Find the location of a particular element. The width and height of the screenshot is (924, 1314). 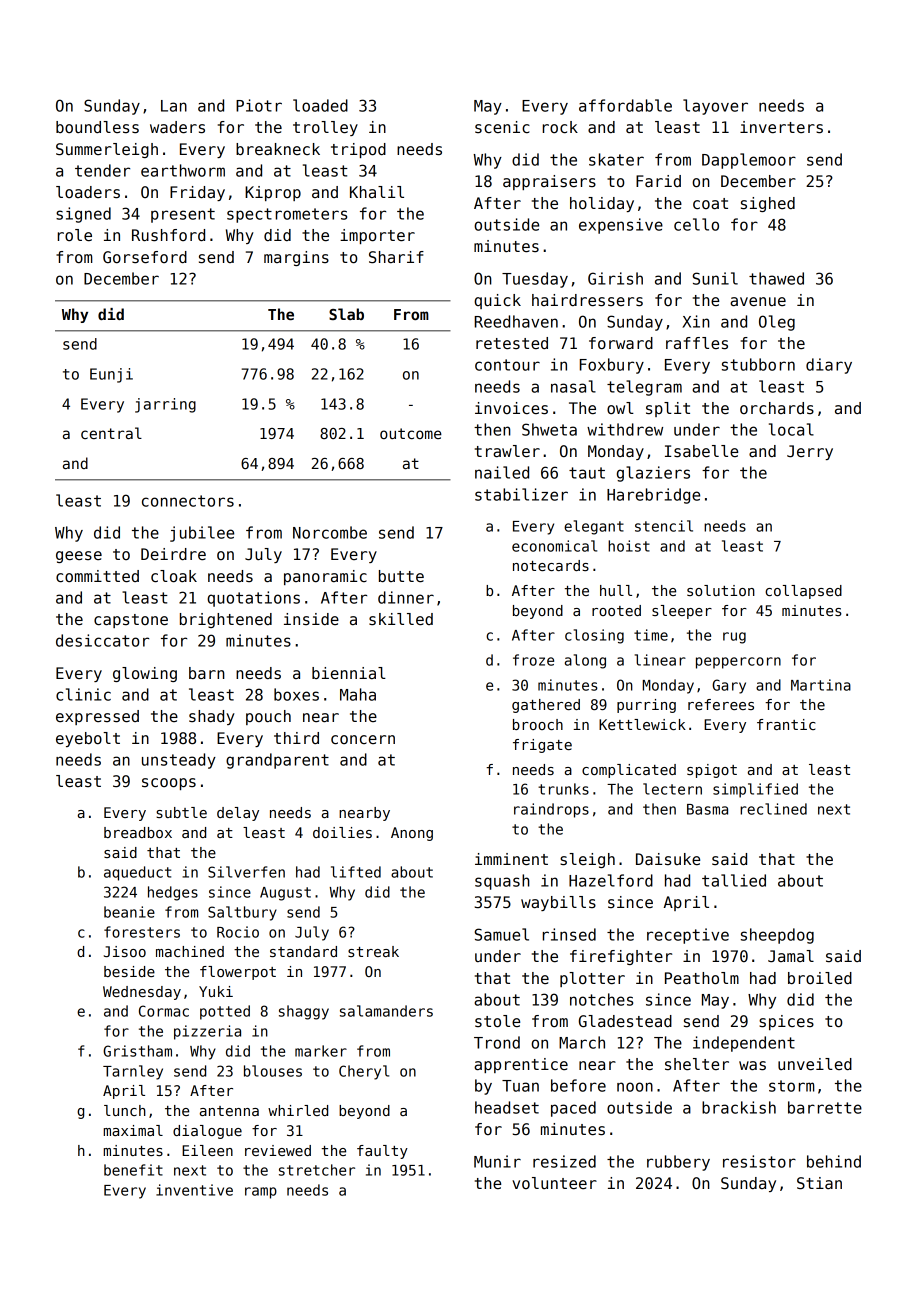

imminent is located at coordinates (511, 859).
